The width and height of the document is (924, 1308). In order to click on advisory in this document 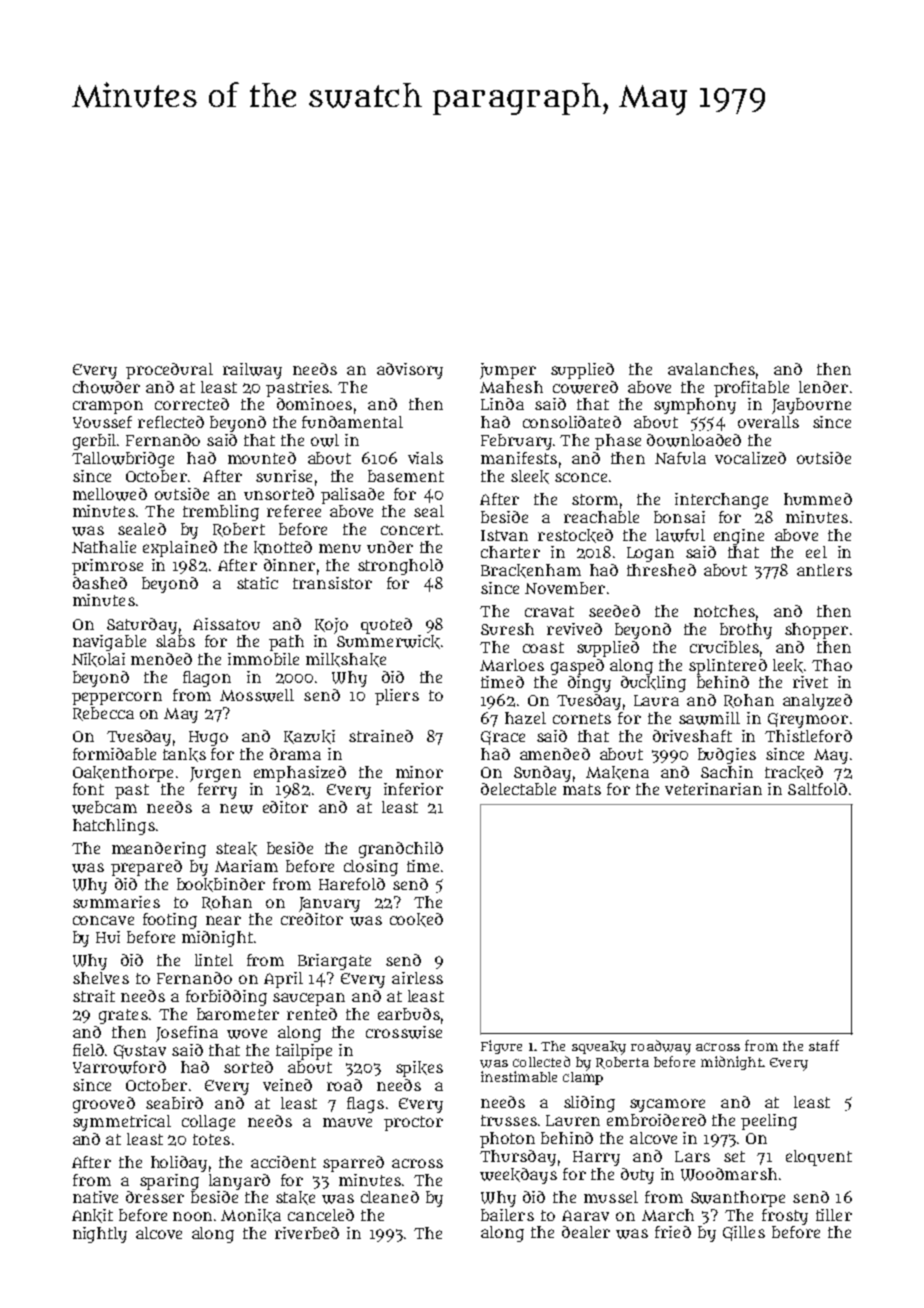, I will do `click(410, 371)`.
